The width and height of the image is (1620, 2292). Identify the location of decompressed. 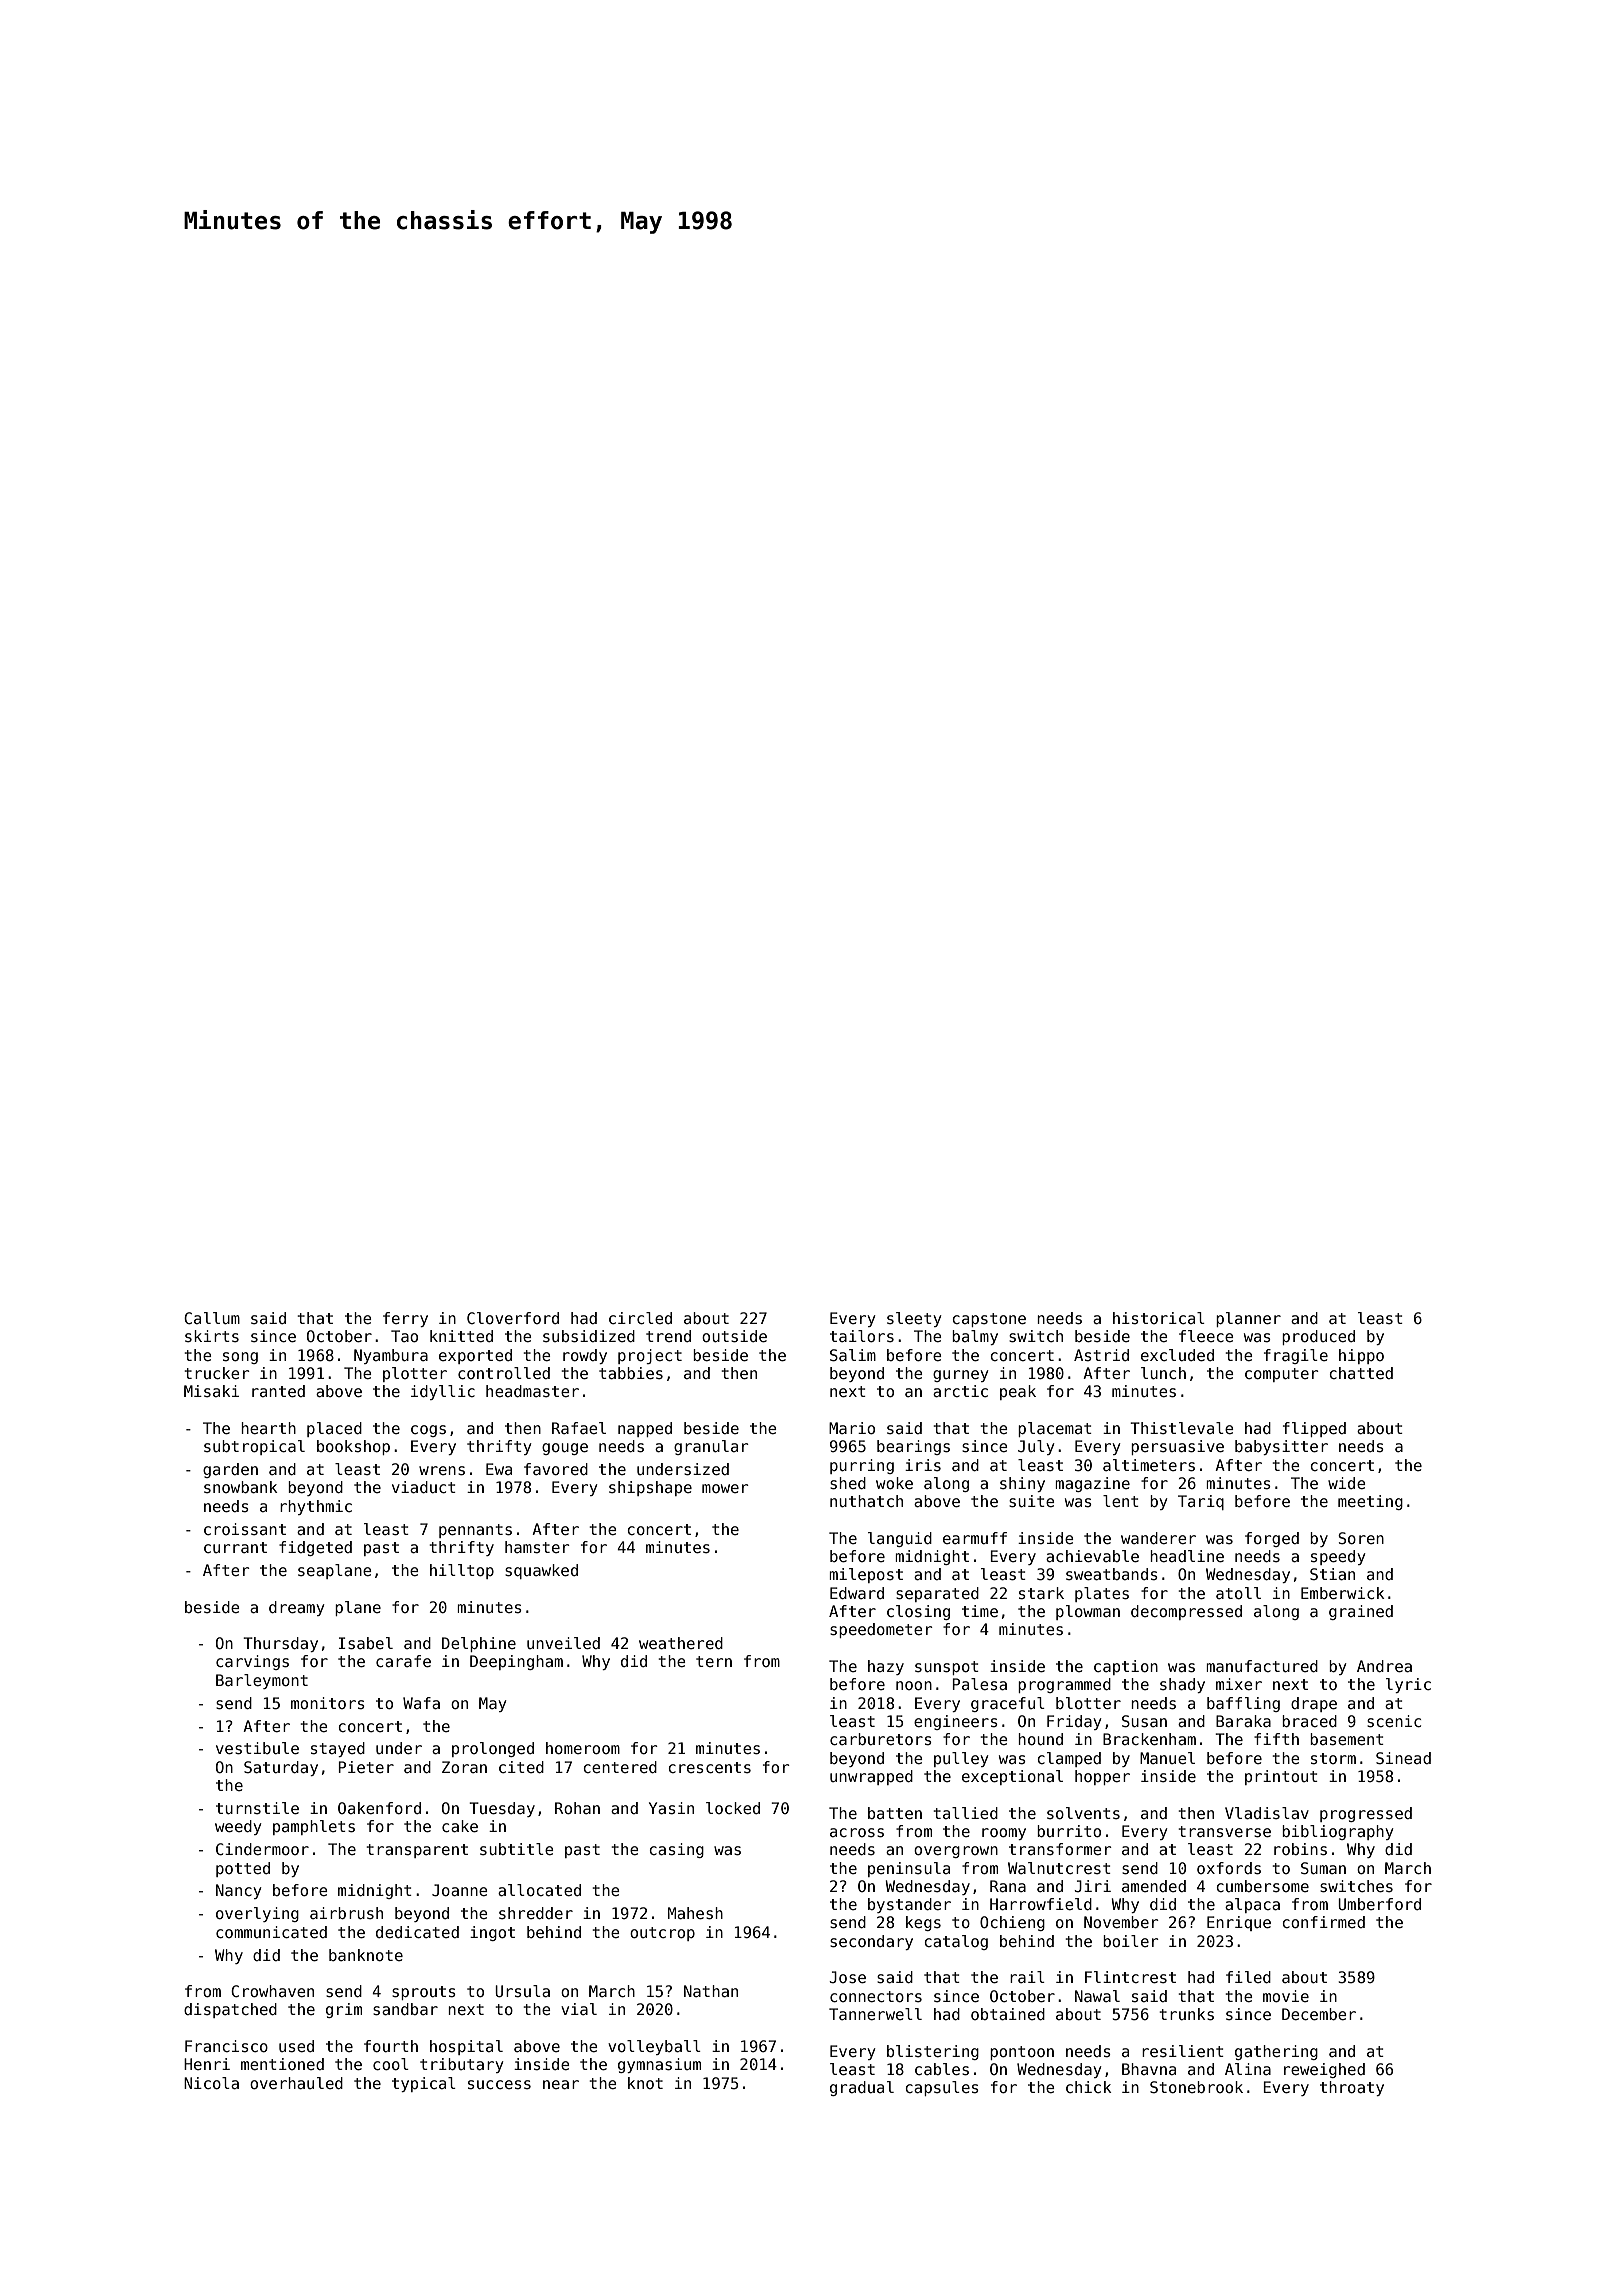
(1186, 1612).
